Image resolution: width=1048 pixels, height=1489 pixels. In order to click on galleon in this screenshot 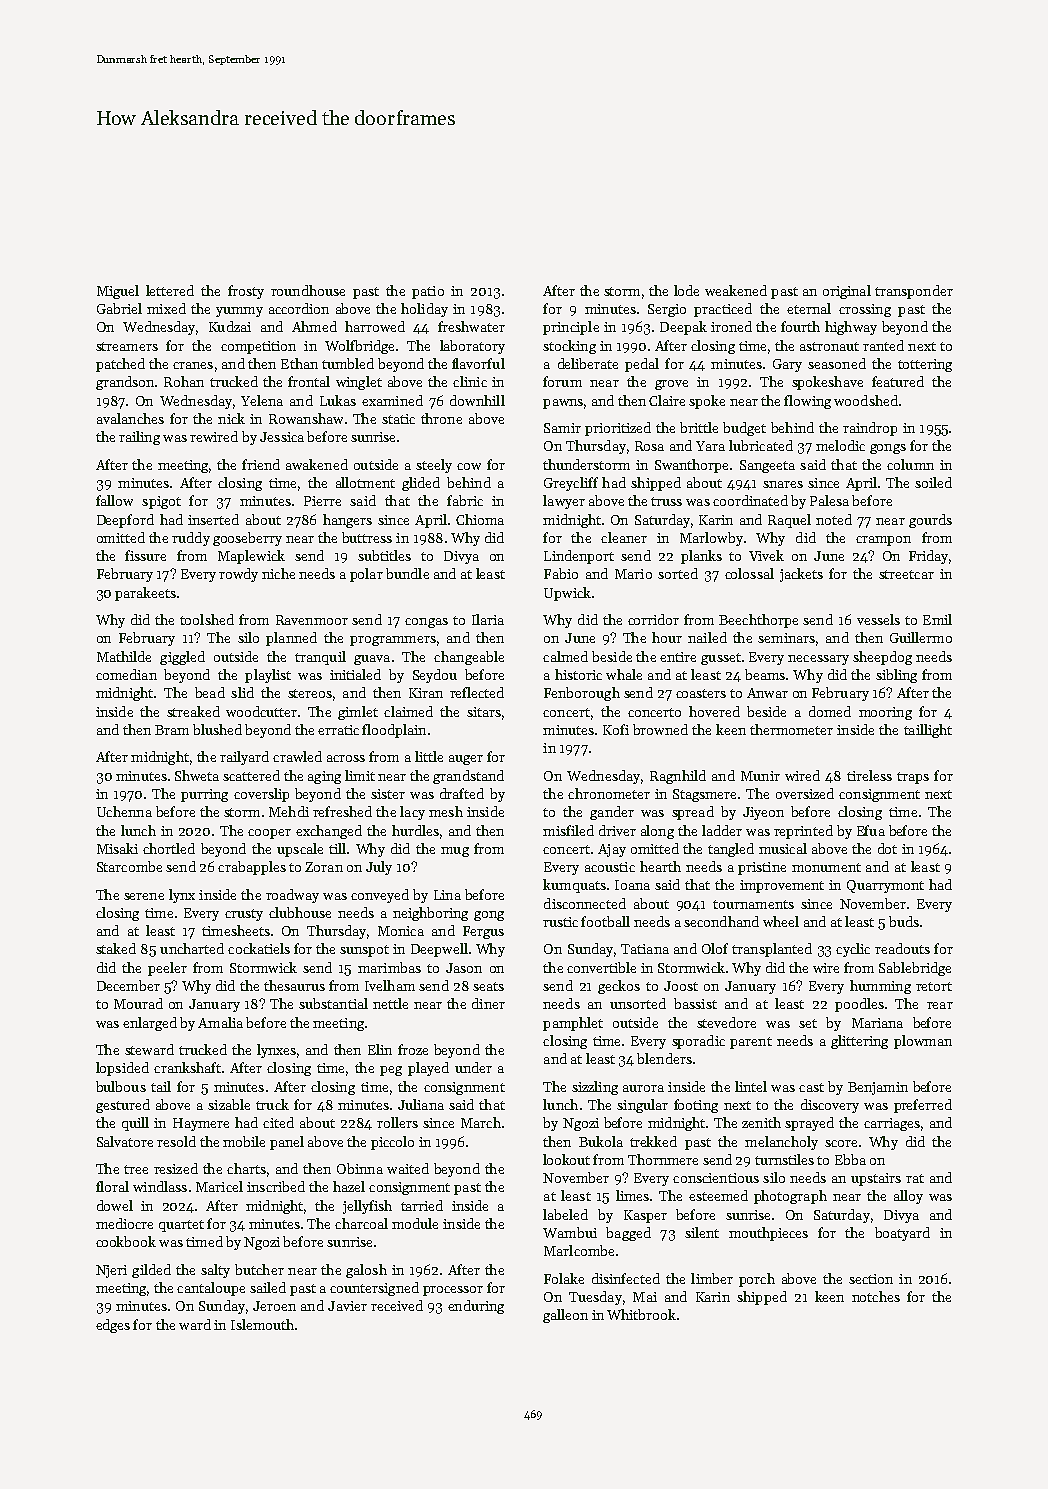, I will do `click(565, 1316)`.
